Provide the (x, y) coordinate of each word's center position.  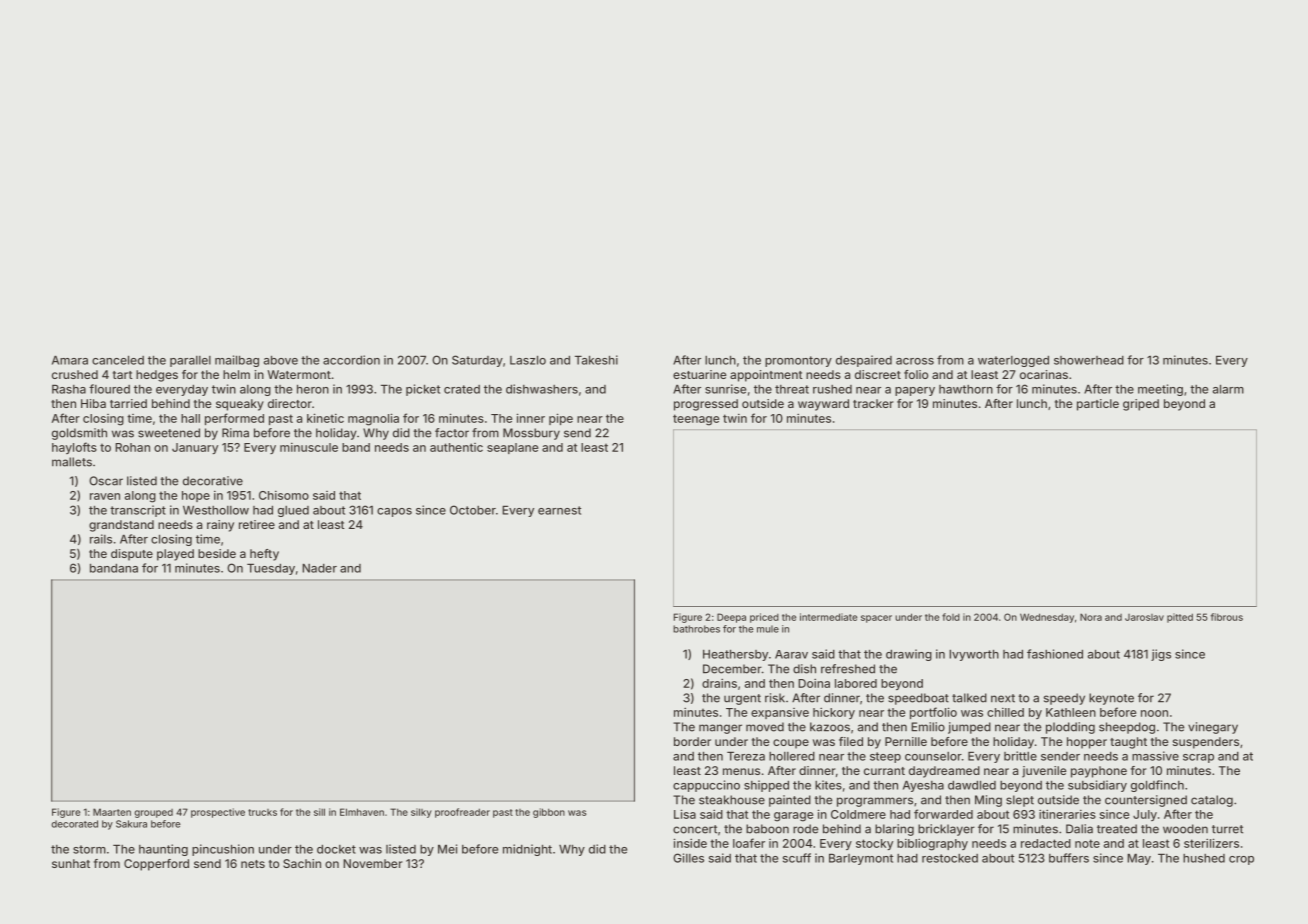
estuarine (700, 374)
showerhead (1089, 360)
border (692, 741)
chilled (1005, 712)
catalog (1212, 801)
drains (719, 683)
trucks (262, 812)
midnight (527, 850)
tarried (128, 403)
